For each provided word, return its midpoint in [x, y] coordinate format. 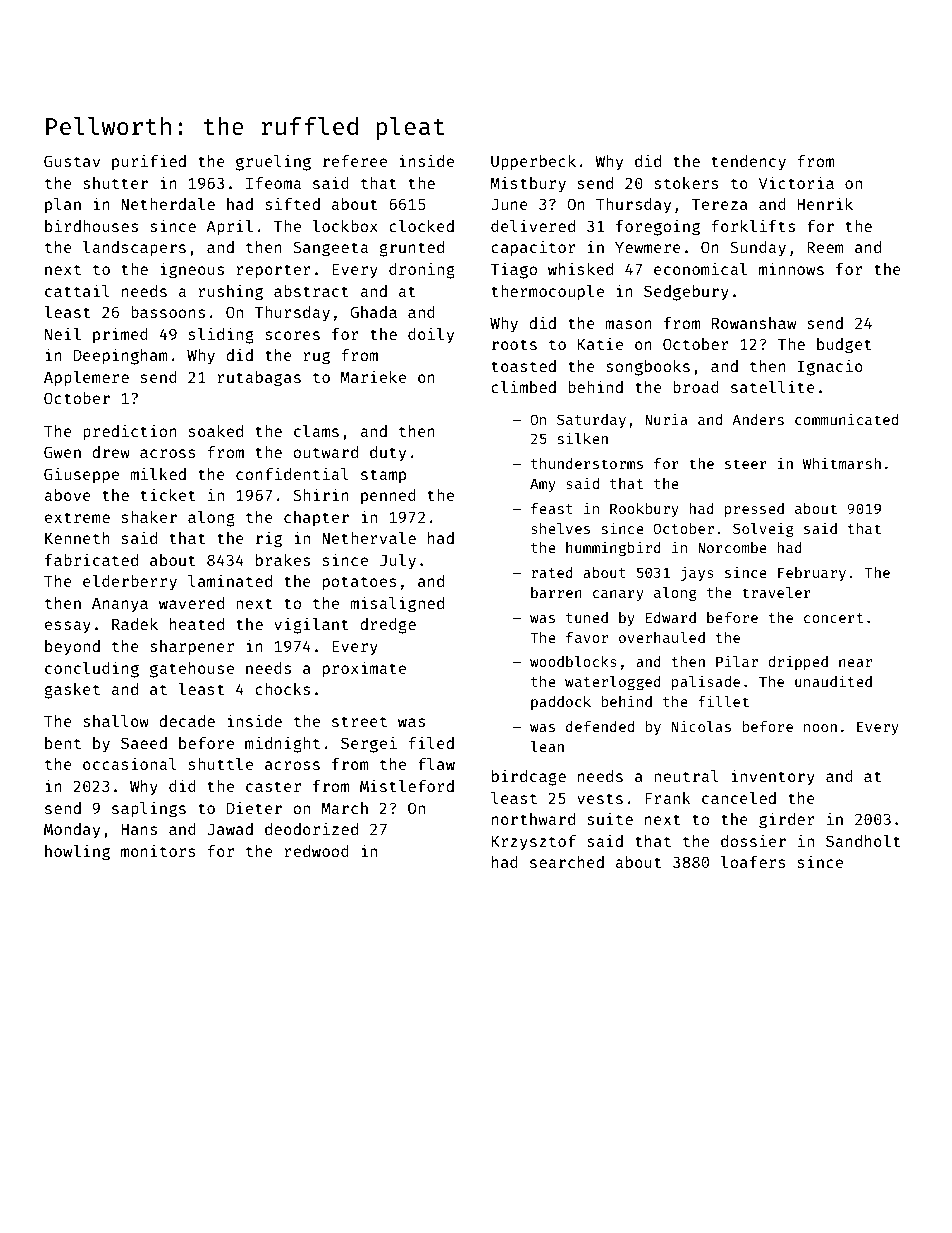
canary [618, 595]
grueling [273, 162]
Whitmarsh [842, 463]
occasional [130, 763]
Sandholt [863, 841]
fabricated [91, 559]
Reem [825, 247]
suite [610, 818]
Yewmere [648, 247]
